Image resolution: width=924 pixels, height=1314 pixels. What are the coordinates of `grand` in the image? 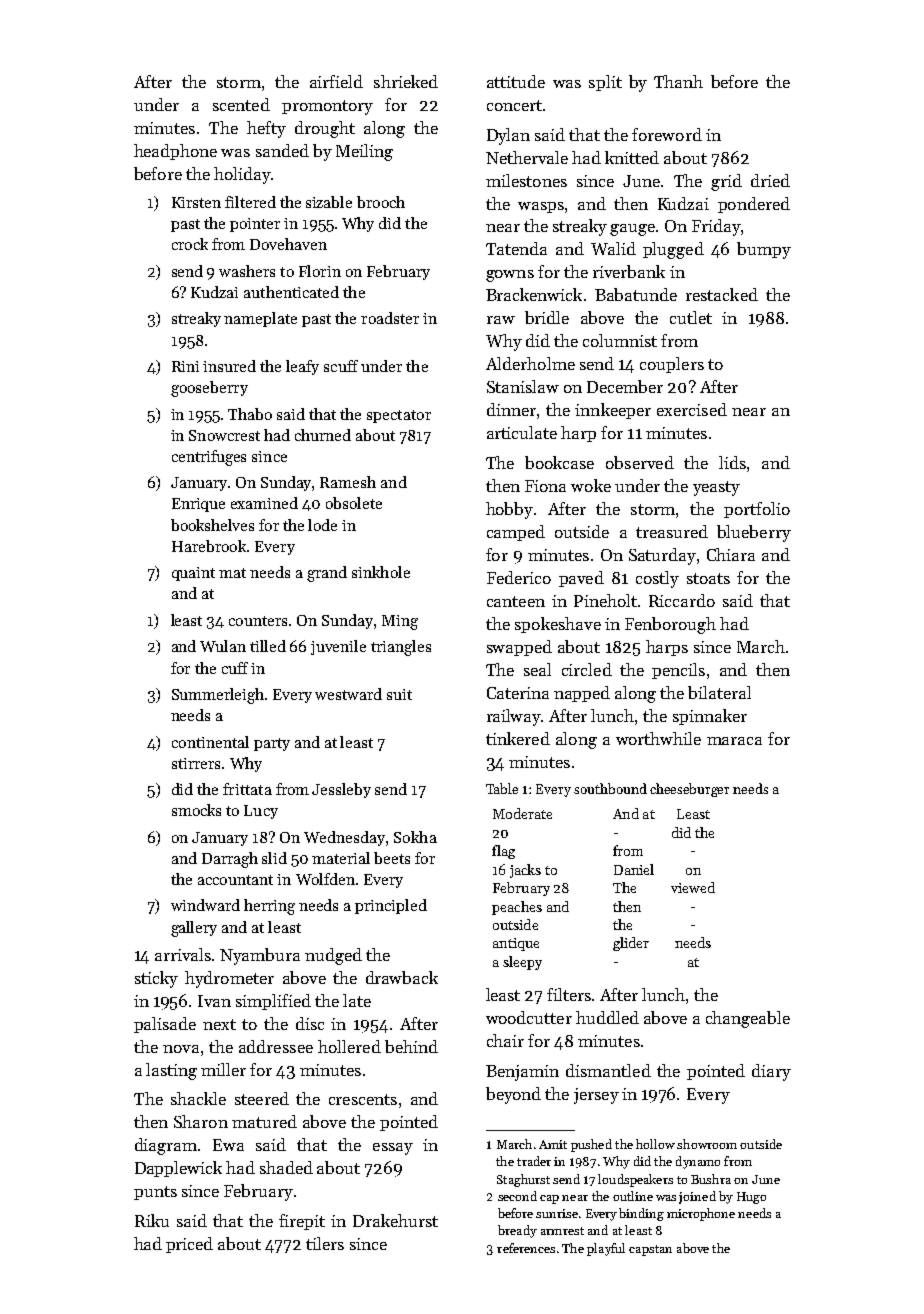 It's located at (327, 574).
